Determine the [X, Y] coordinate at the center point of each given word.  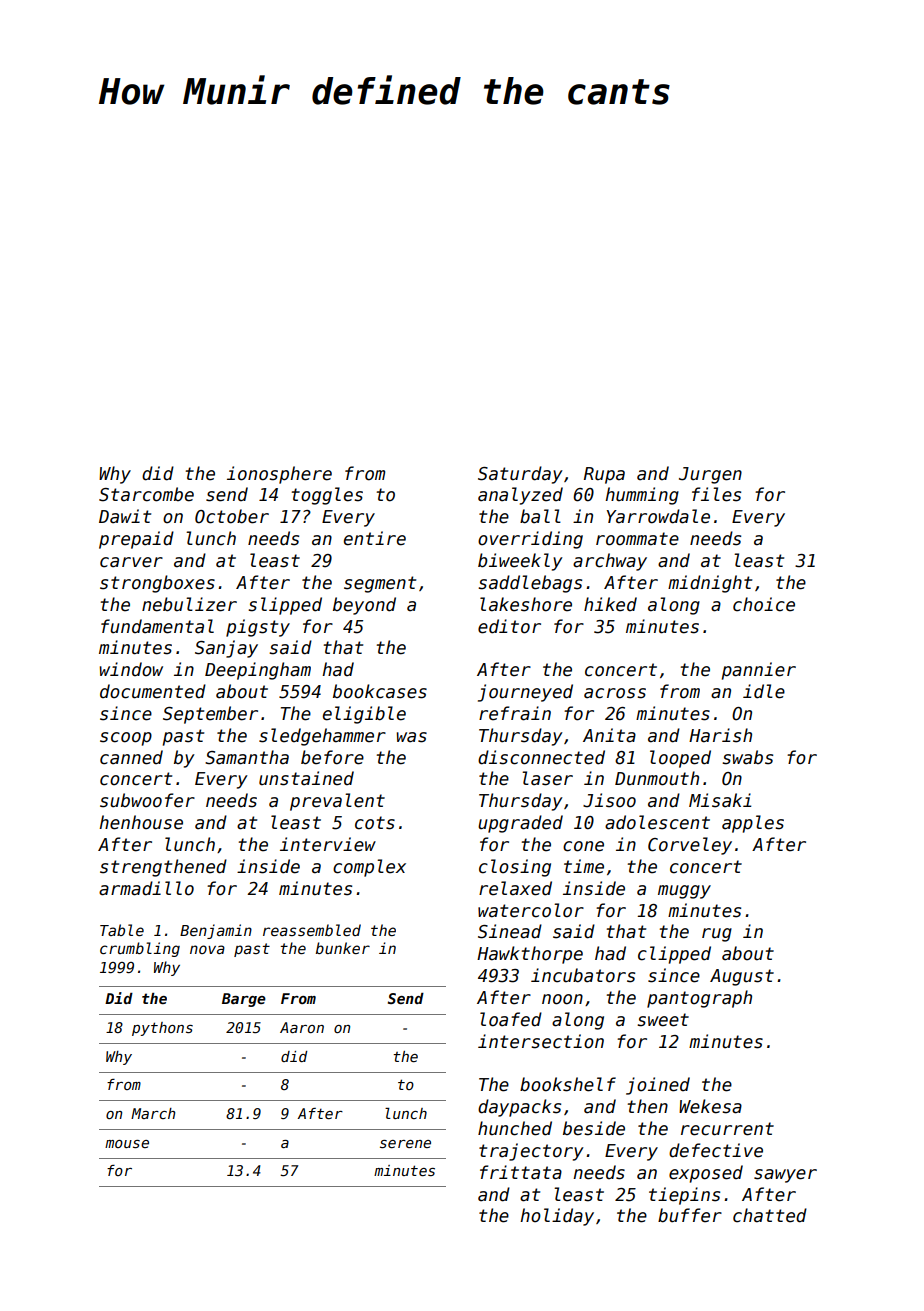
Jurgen [710, 475]
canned [131, 757]
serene [405, 1144]
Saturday [520, 475]
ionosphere [279, 475]
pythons [162, 1029]
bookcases [380, 691]
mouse [127, 1144]
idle [764, 691]
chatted [770, 1215]
